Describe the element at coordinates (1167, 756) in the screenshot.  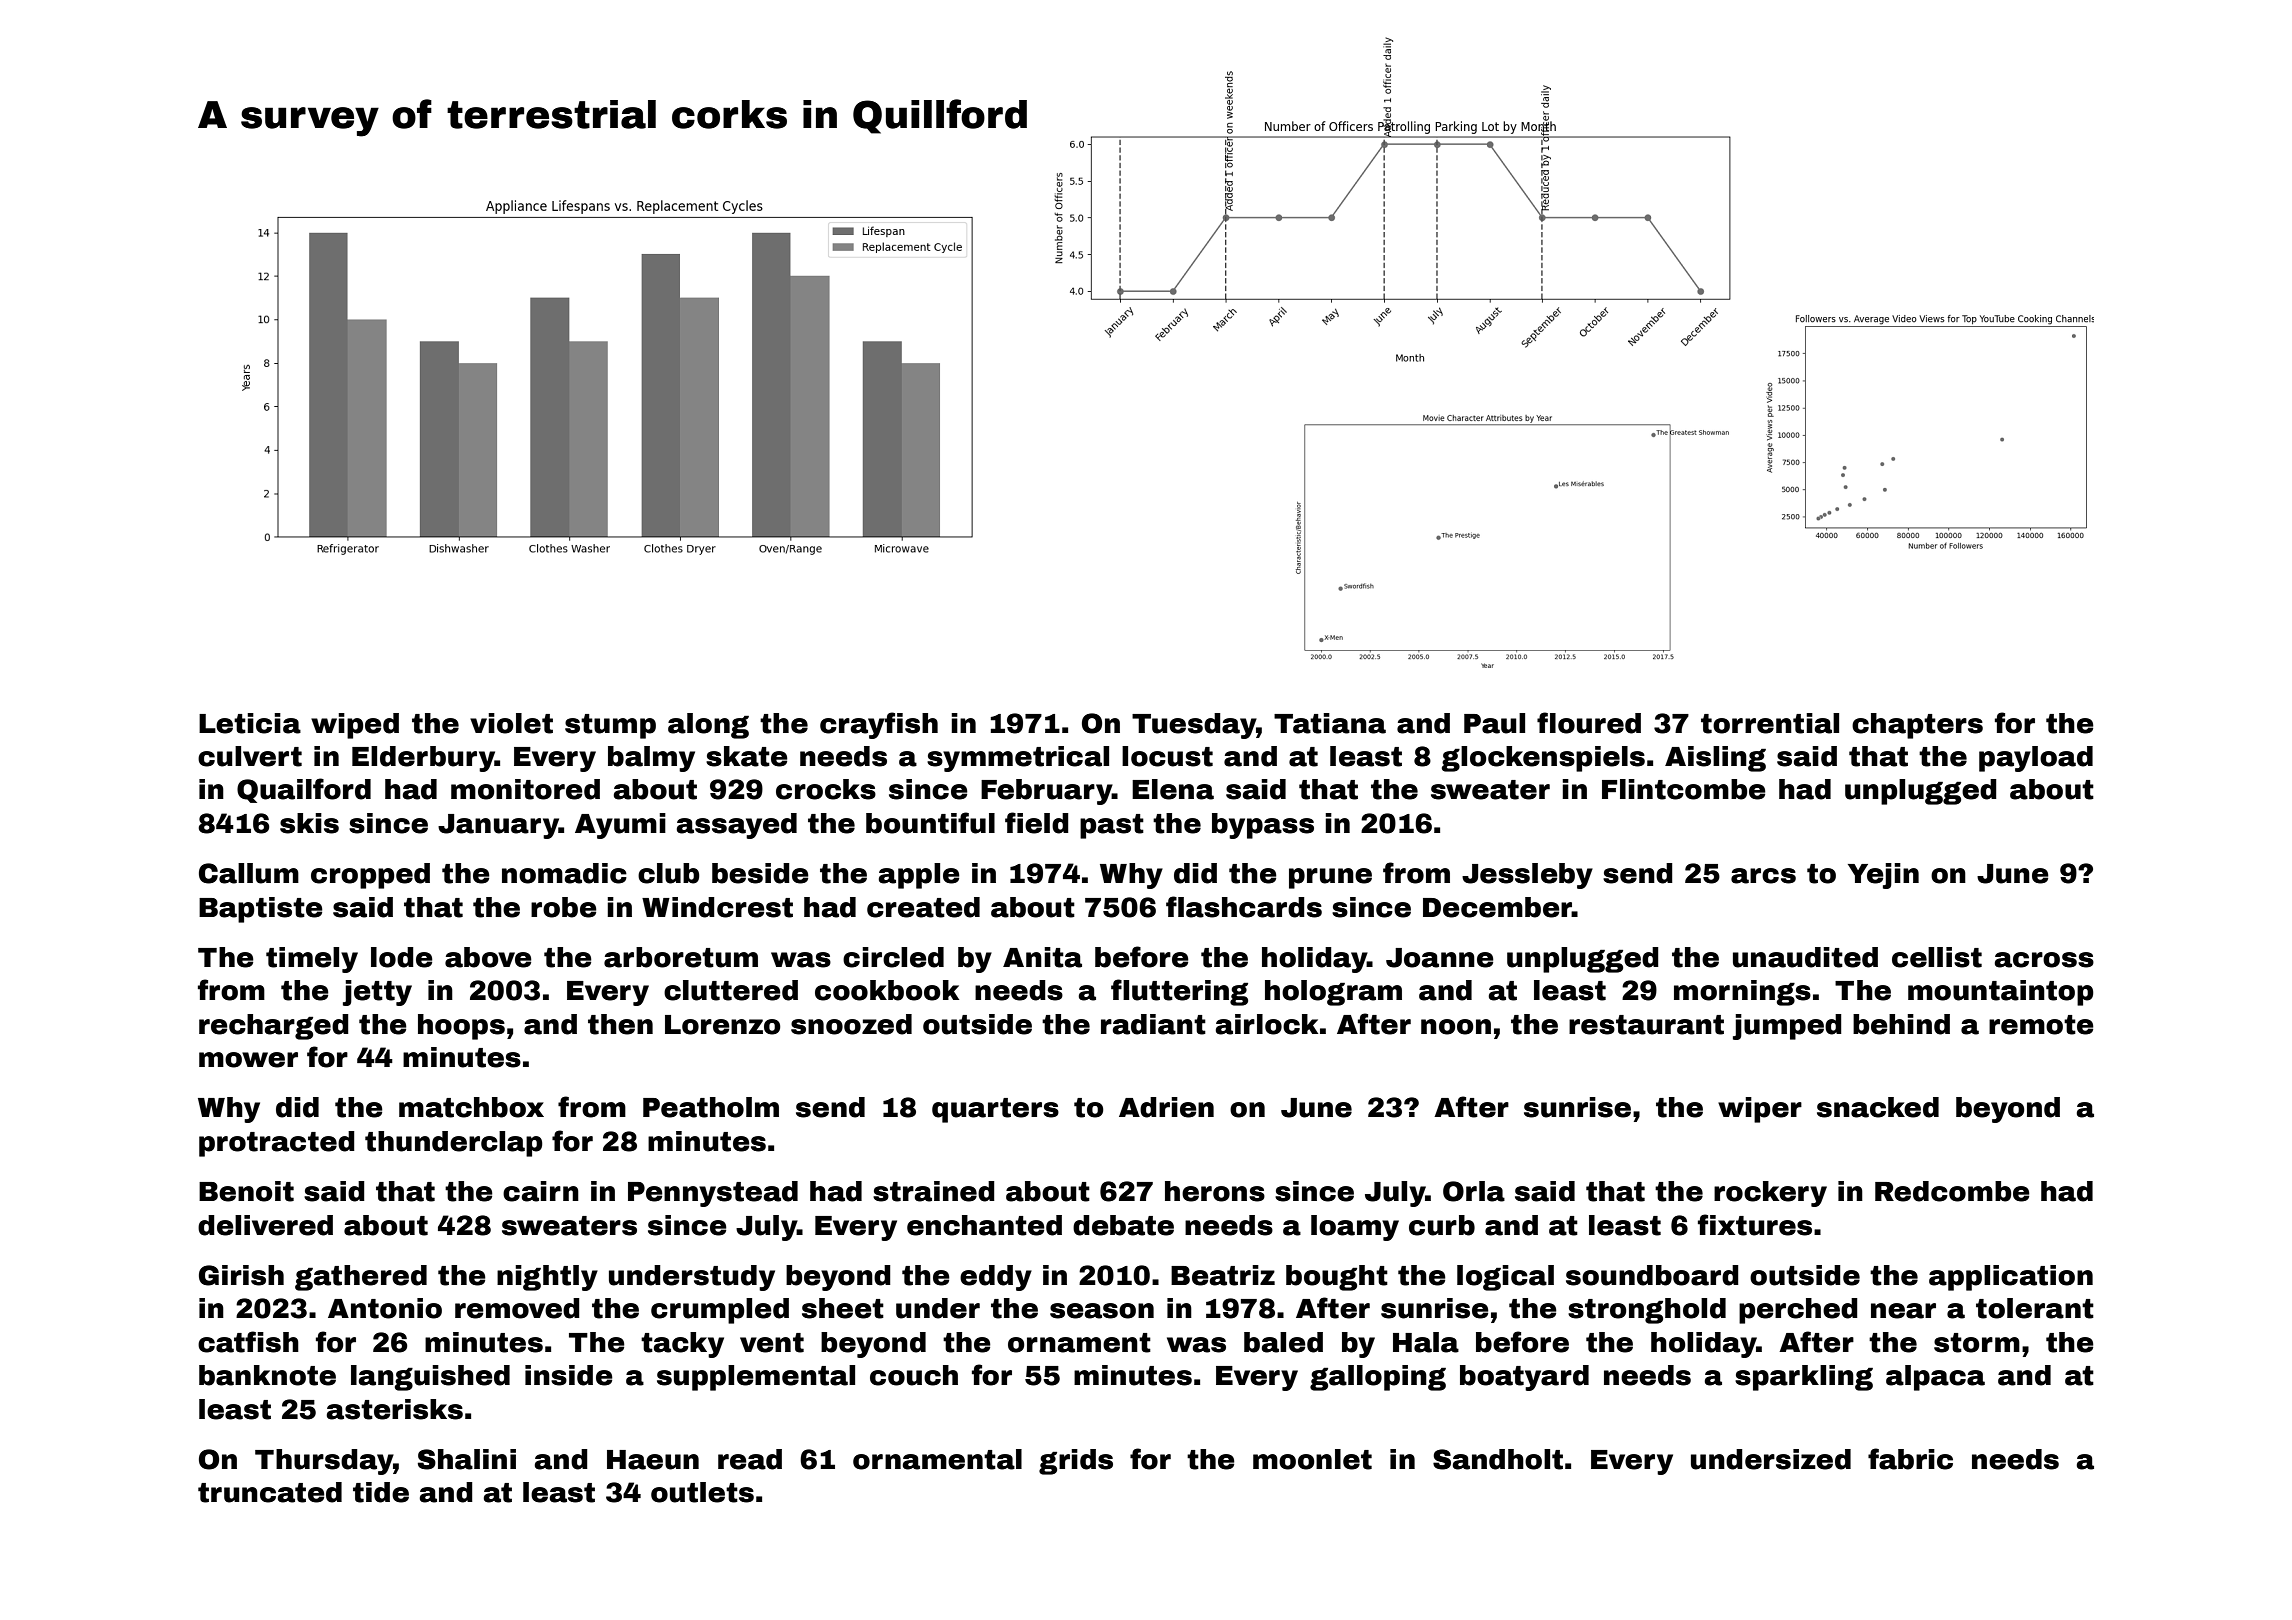
I see `locust` at that location.
